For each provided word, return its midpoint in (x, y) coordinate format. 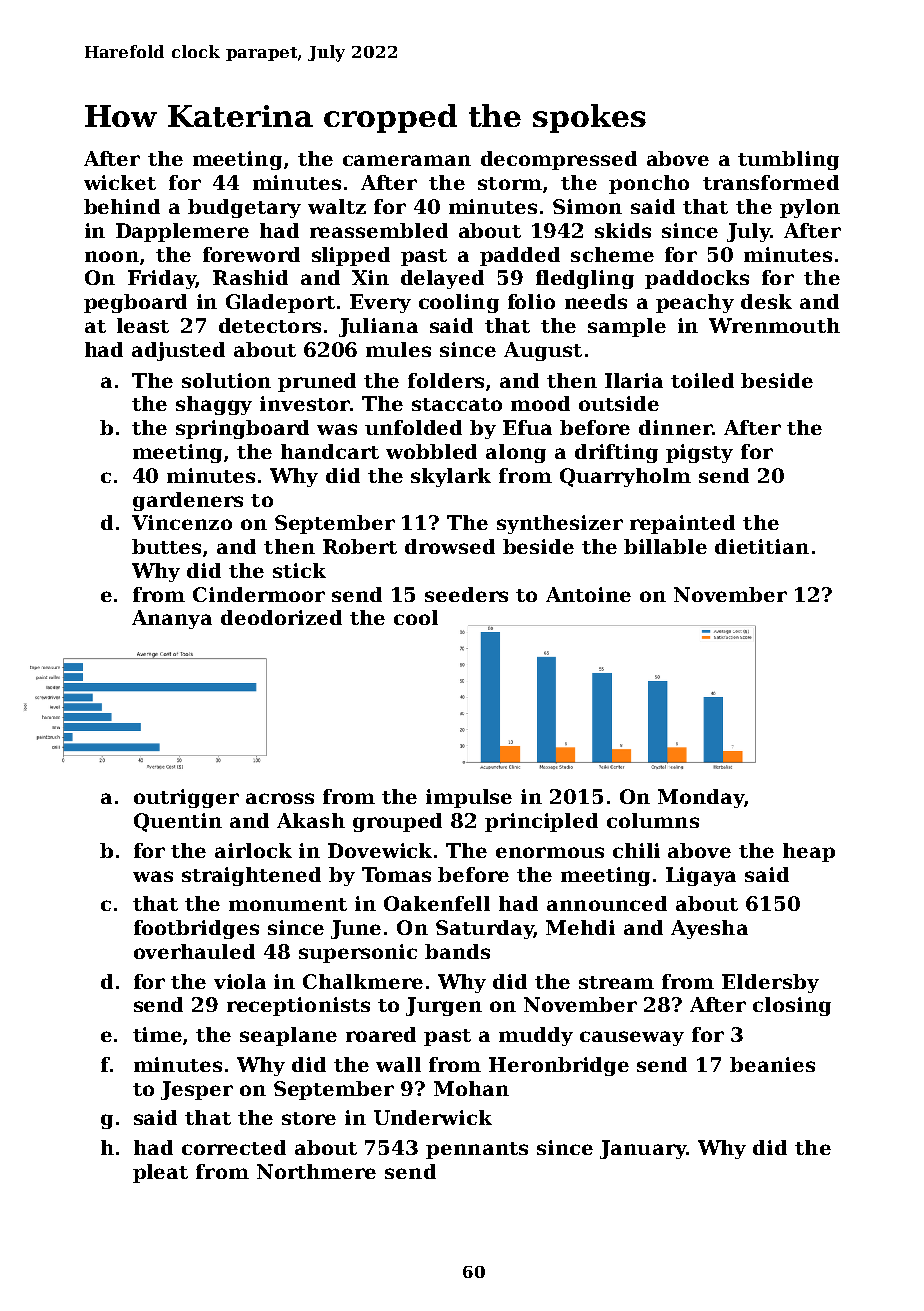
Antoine (588, 594)
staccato (457, 404)
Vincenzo (182, 522)
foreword (251, 254)
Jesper (197, 1090)
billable (665, 546)
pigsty (699, 453)
